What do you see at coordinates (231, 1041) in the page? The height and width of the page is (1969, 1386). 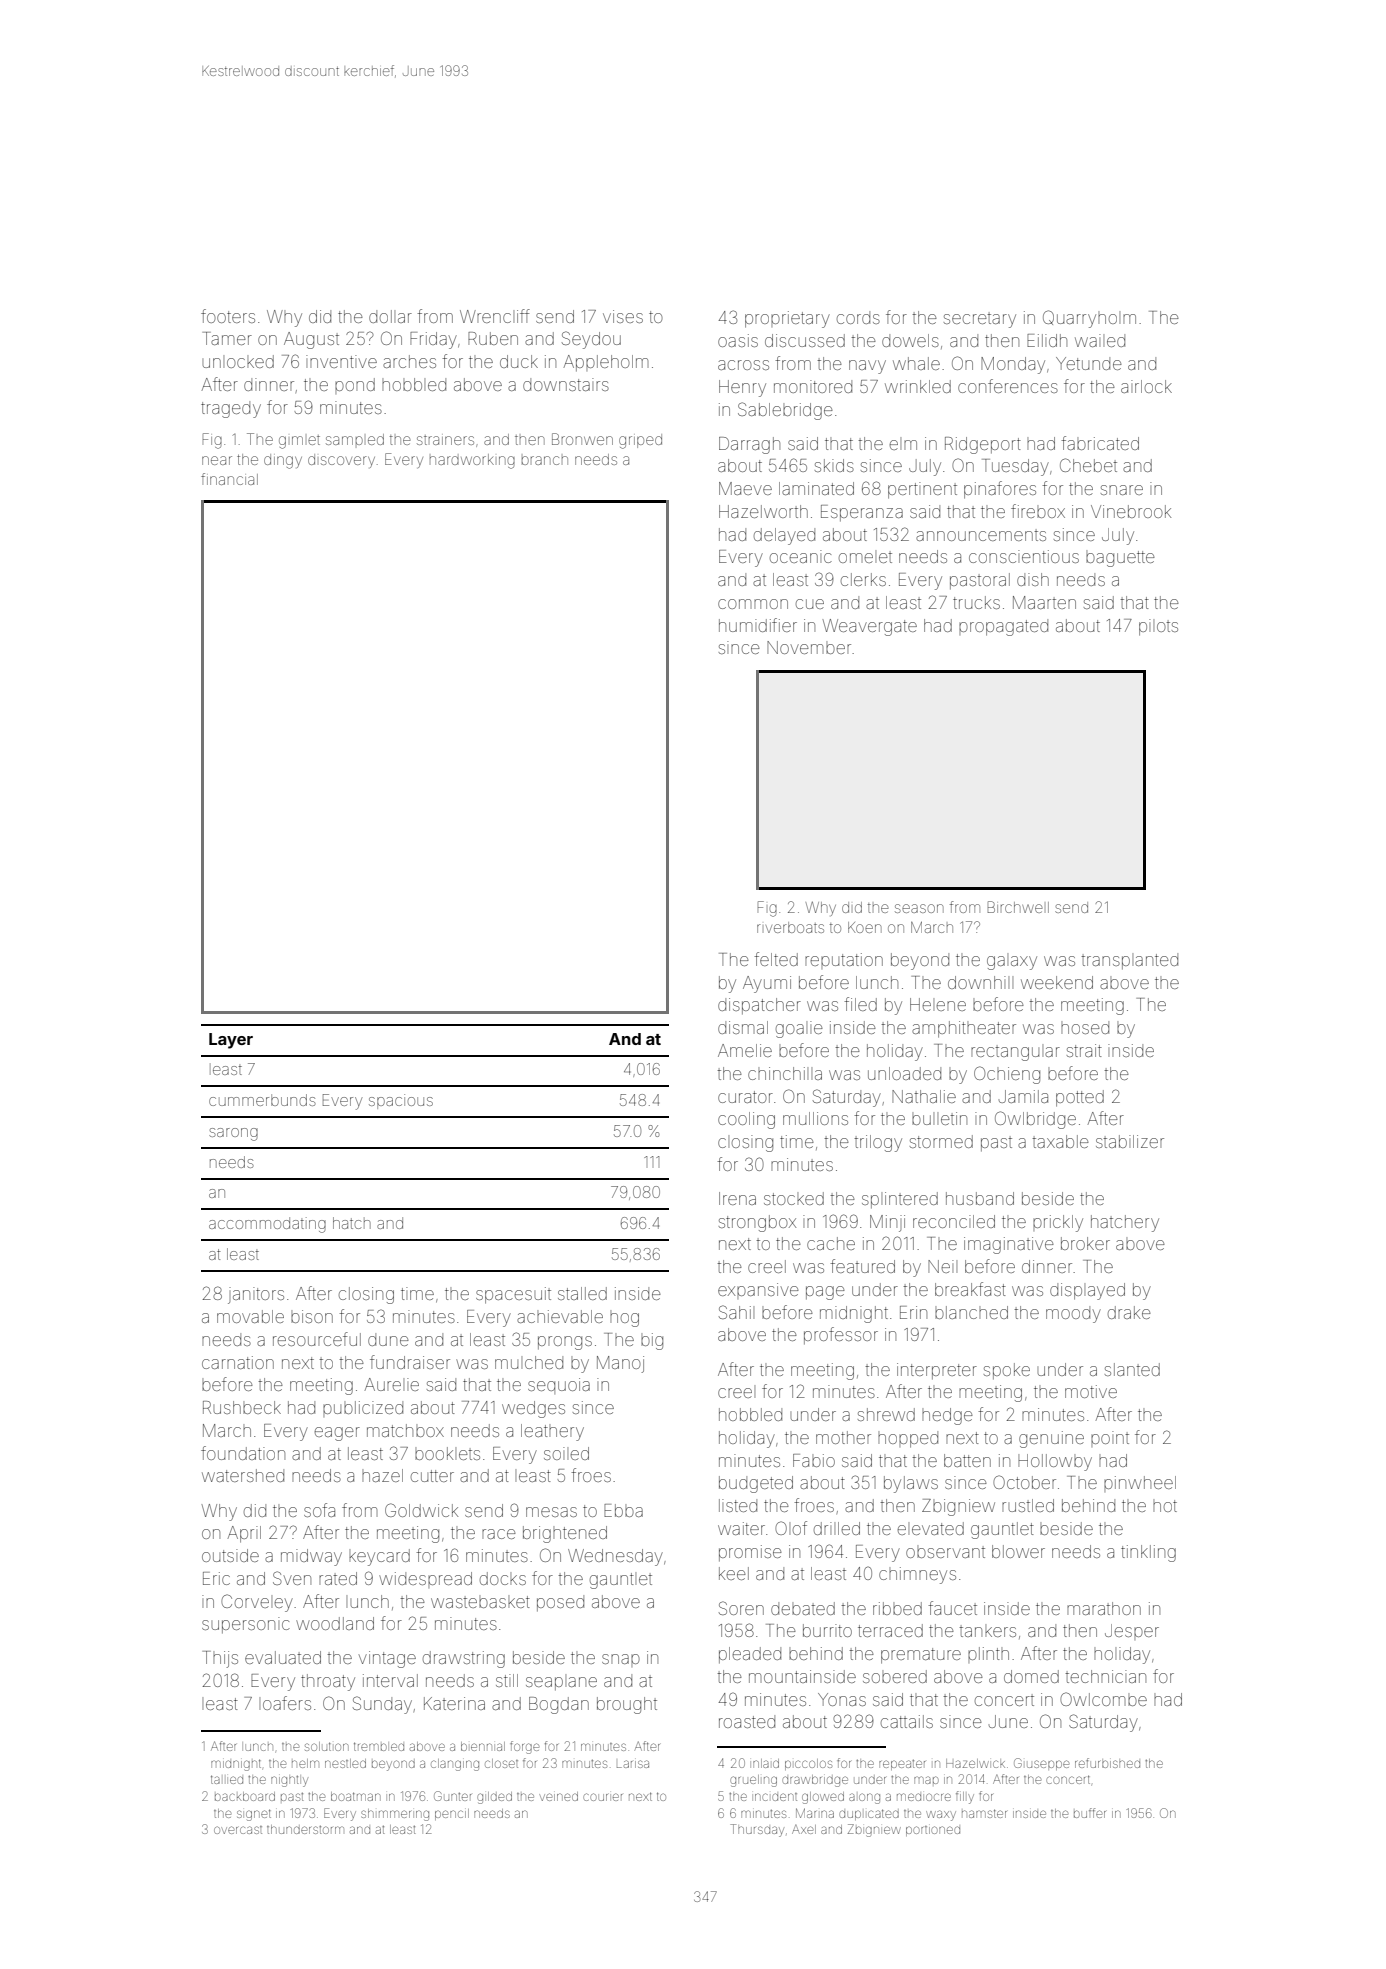 I see `Layer` at bounding box center [231, 1041].
